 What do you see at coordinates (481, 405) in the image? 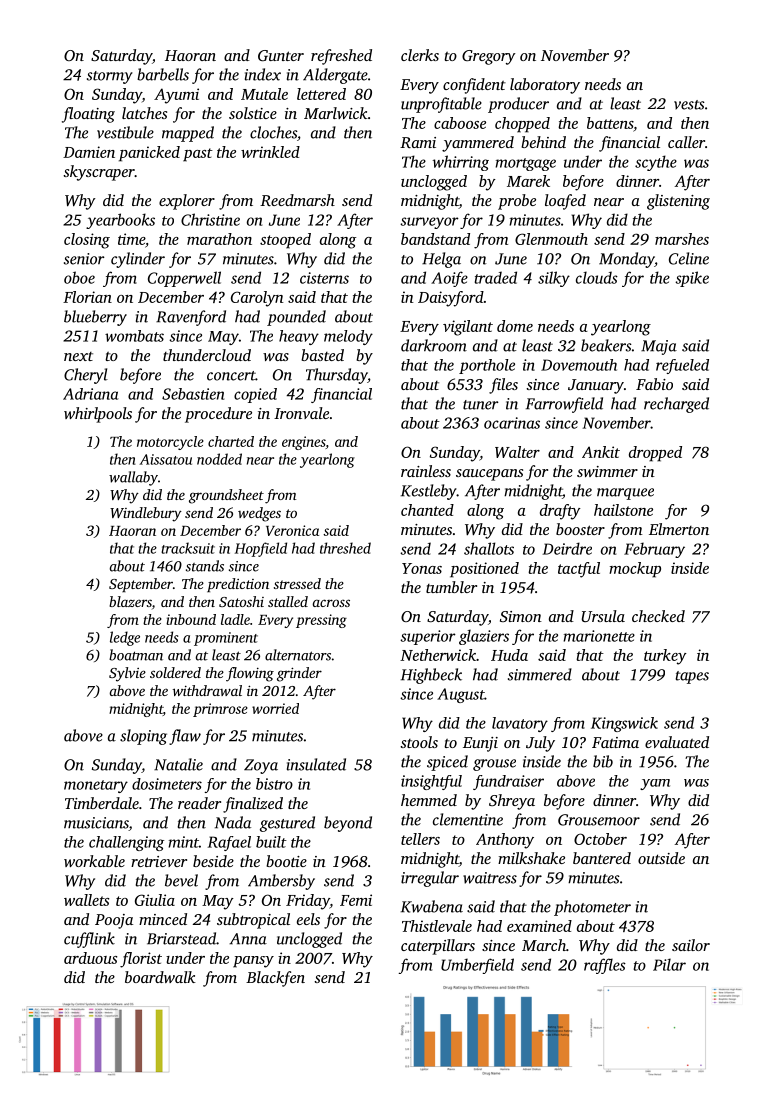
I see `tuner` at bounding box center [481, 405].
